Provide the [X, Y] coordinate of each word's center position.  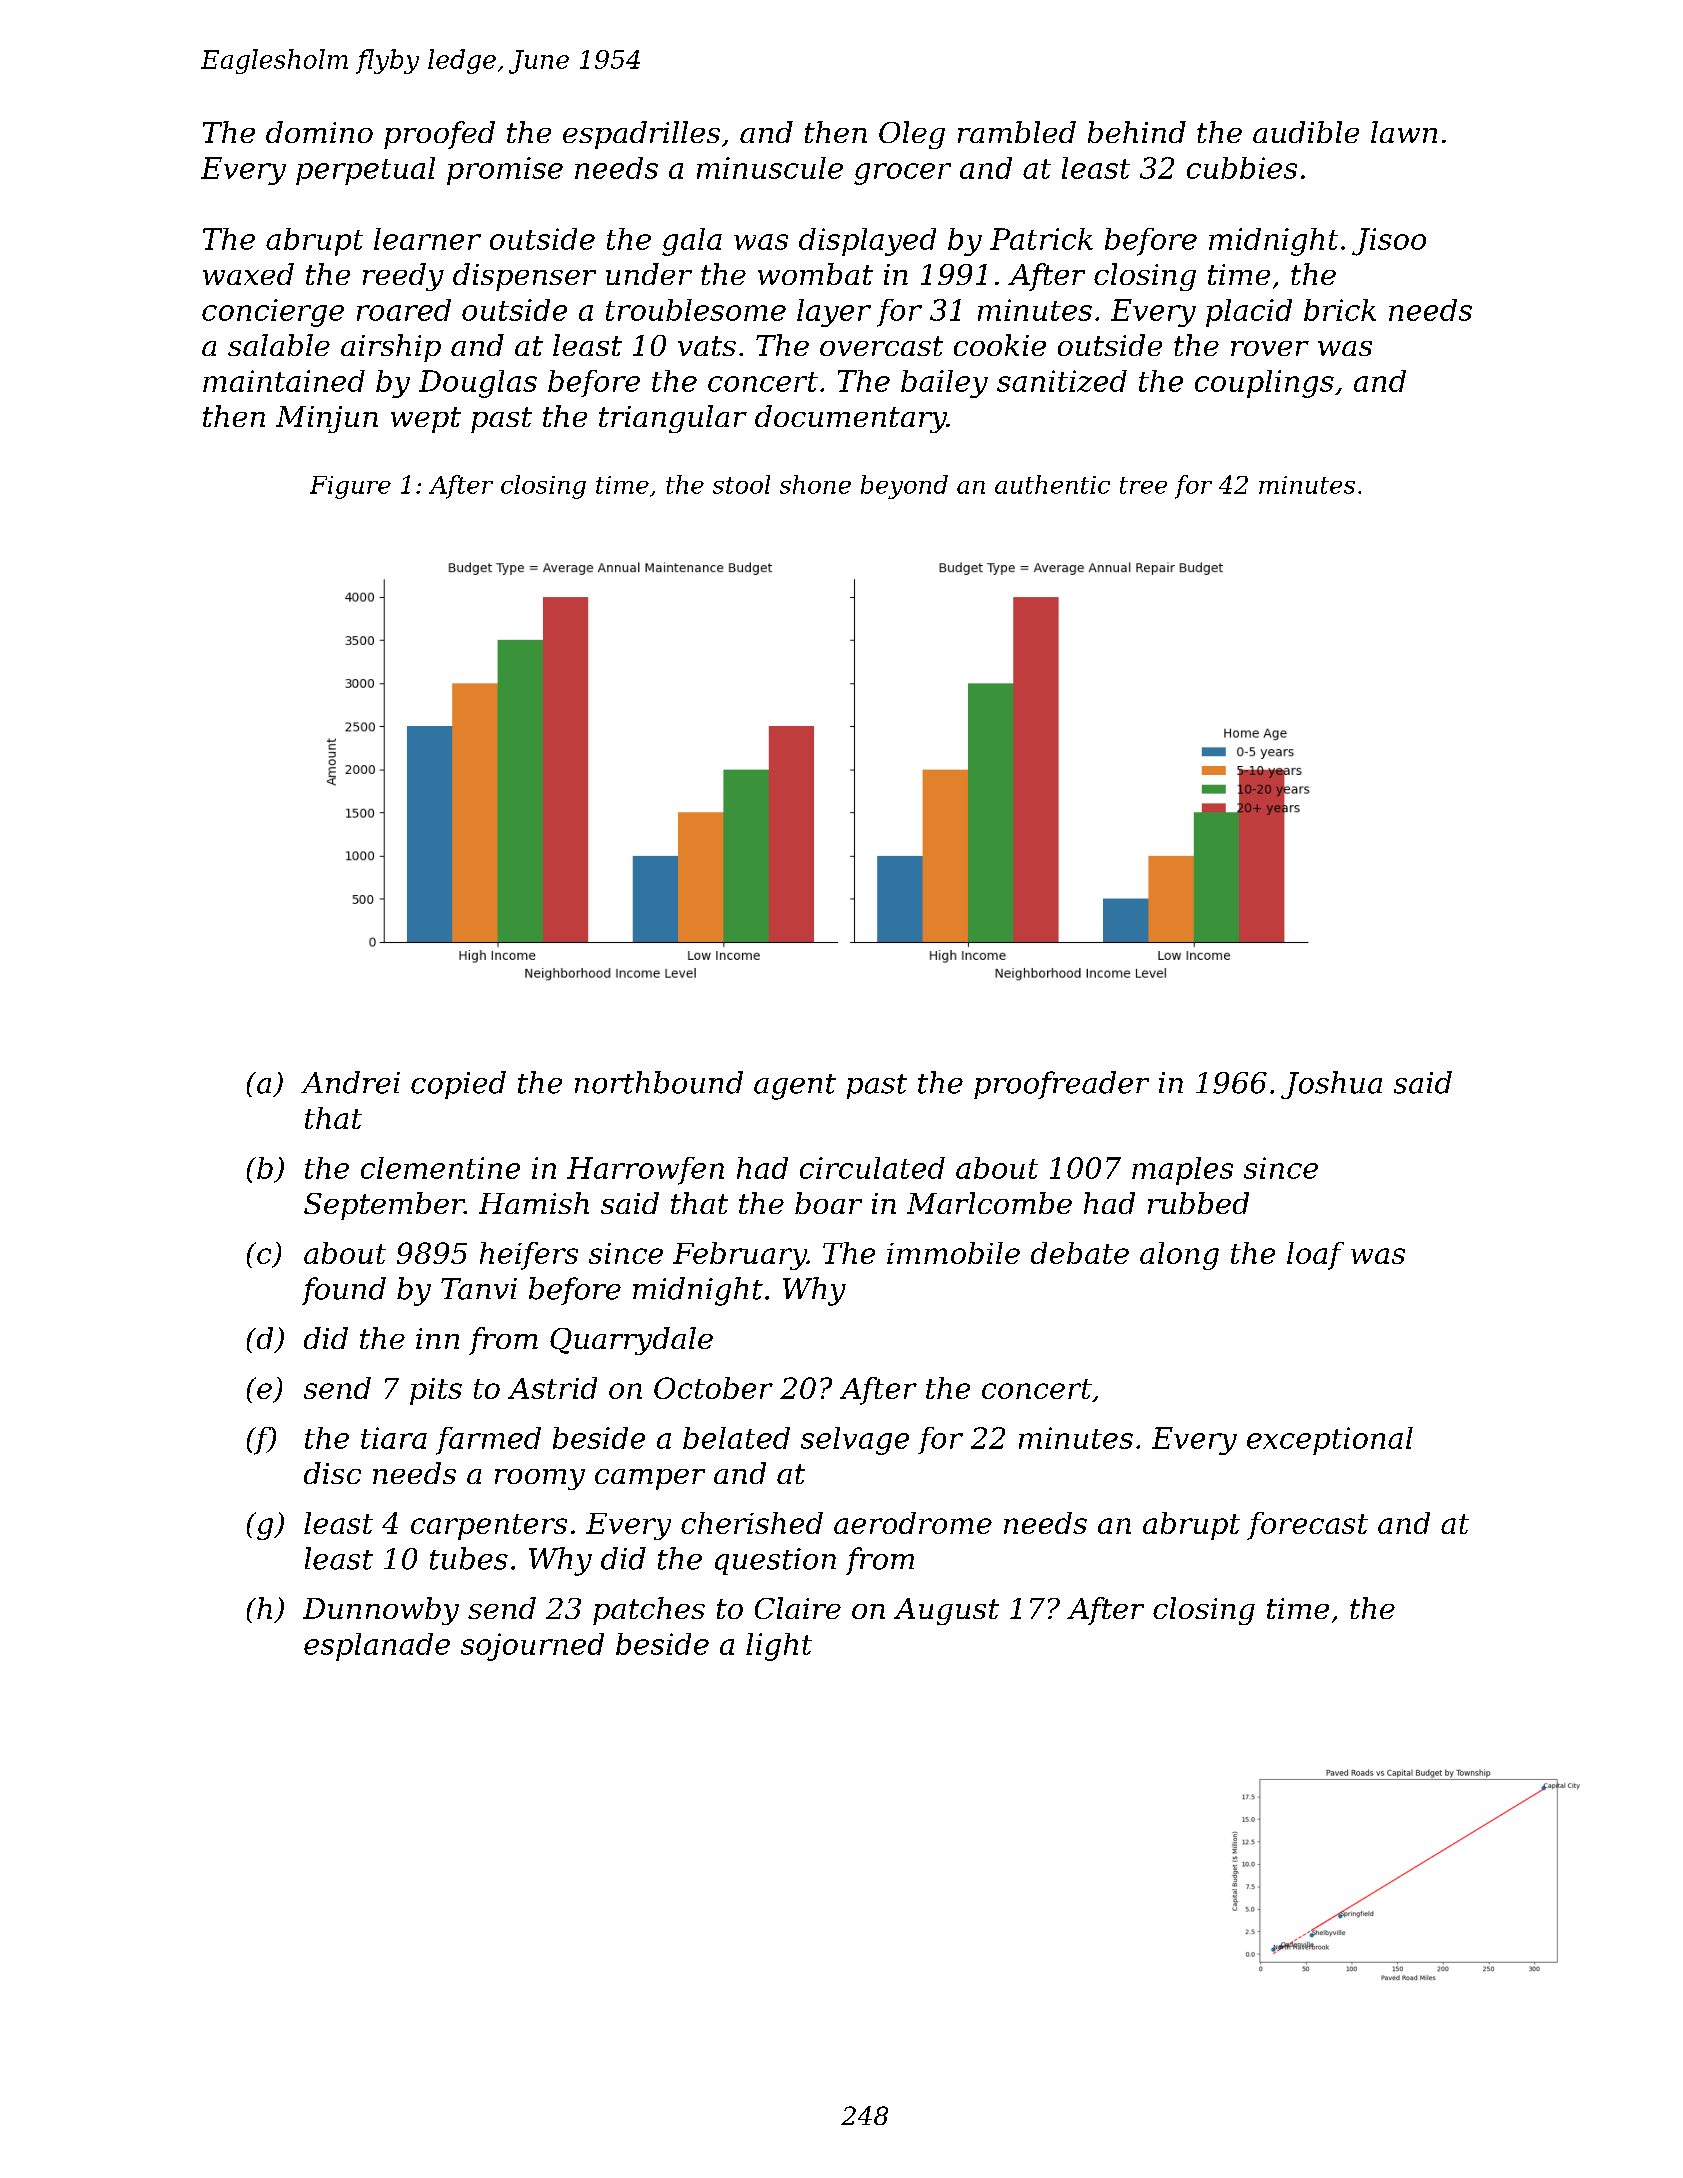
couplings [1264, 384]
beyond [904, 487]
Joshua [1331, 1085]
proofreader [1061, 1085]
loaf [1315, 1256]
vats [707, 346]
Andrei [350, 1082]
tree [1143, 485]
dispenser [524, 277]
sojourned [532, 1647]
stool [741, 484]
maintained [284, 381]
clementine [440, 1168]
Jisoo [1389, 242]
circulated [872, 1168]
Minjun [327, 419]
